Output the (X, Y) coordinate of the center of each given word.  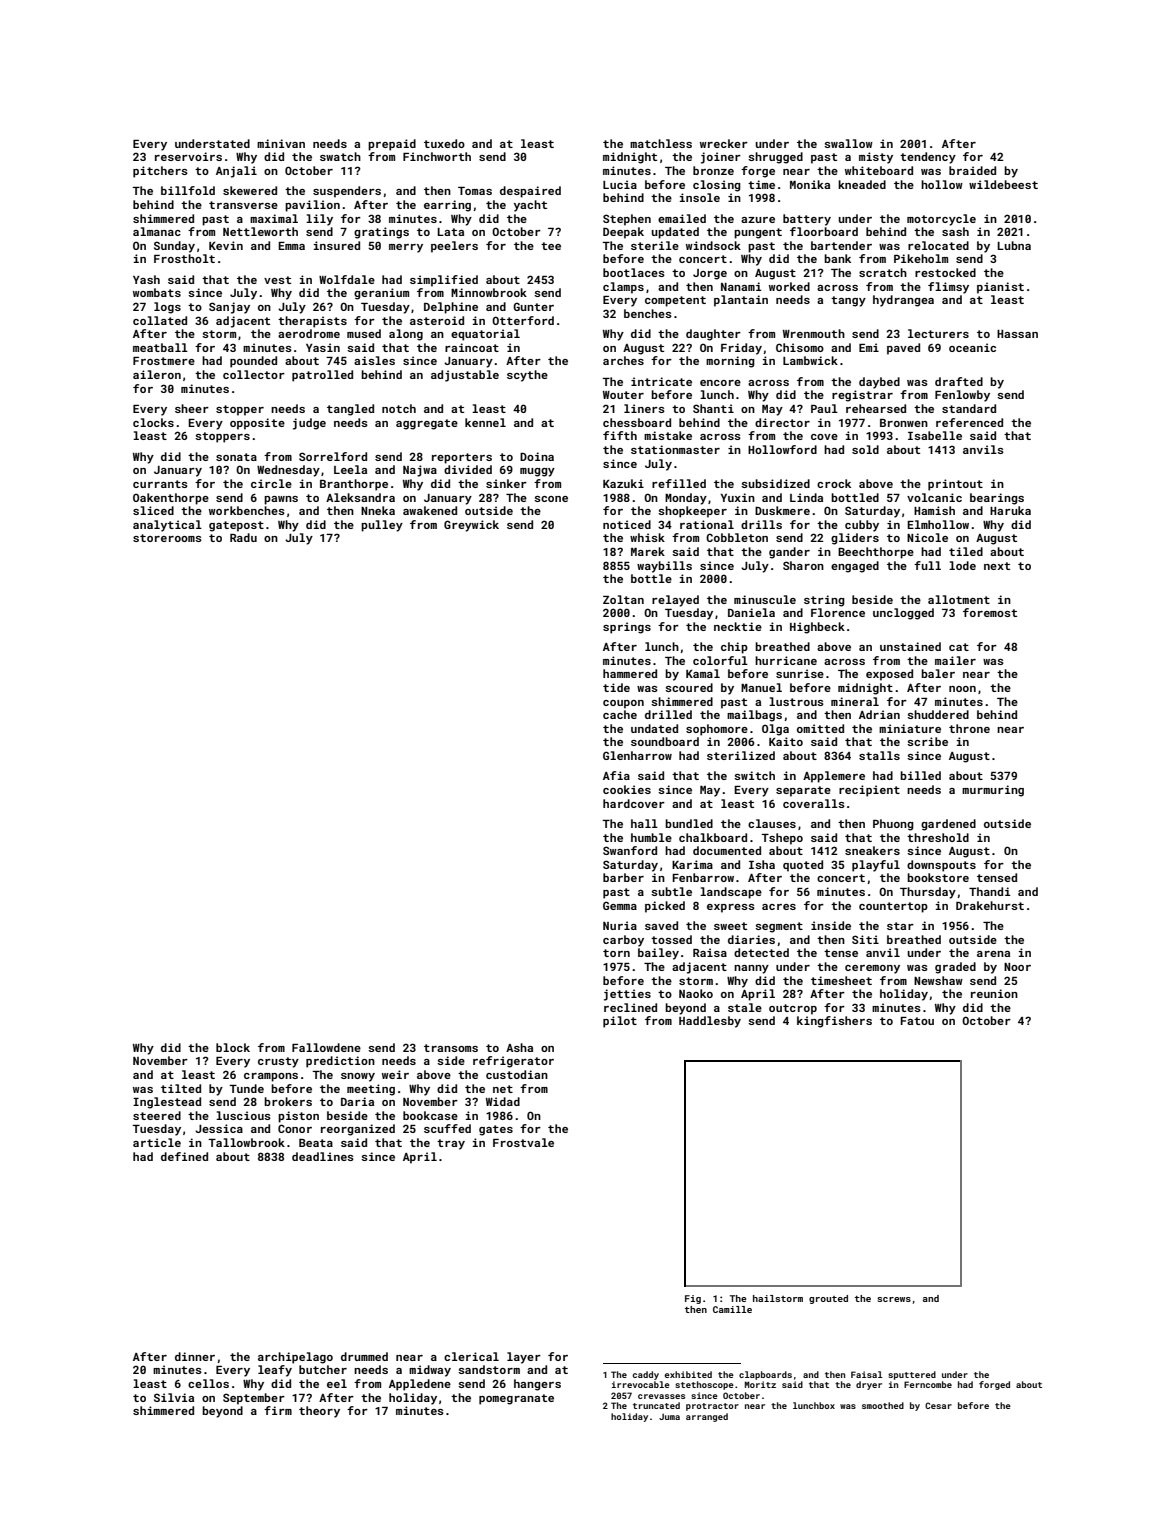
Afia (616, 775)
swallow (848, 143)
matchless (661, 143)
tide (616, 687)
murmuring (993, 791)
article (157, 1142)
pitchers (160, 172)
